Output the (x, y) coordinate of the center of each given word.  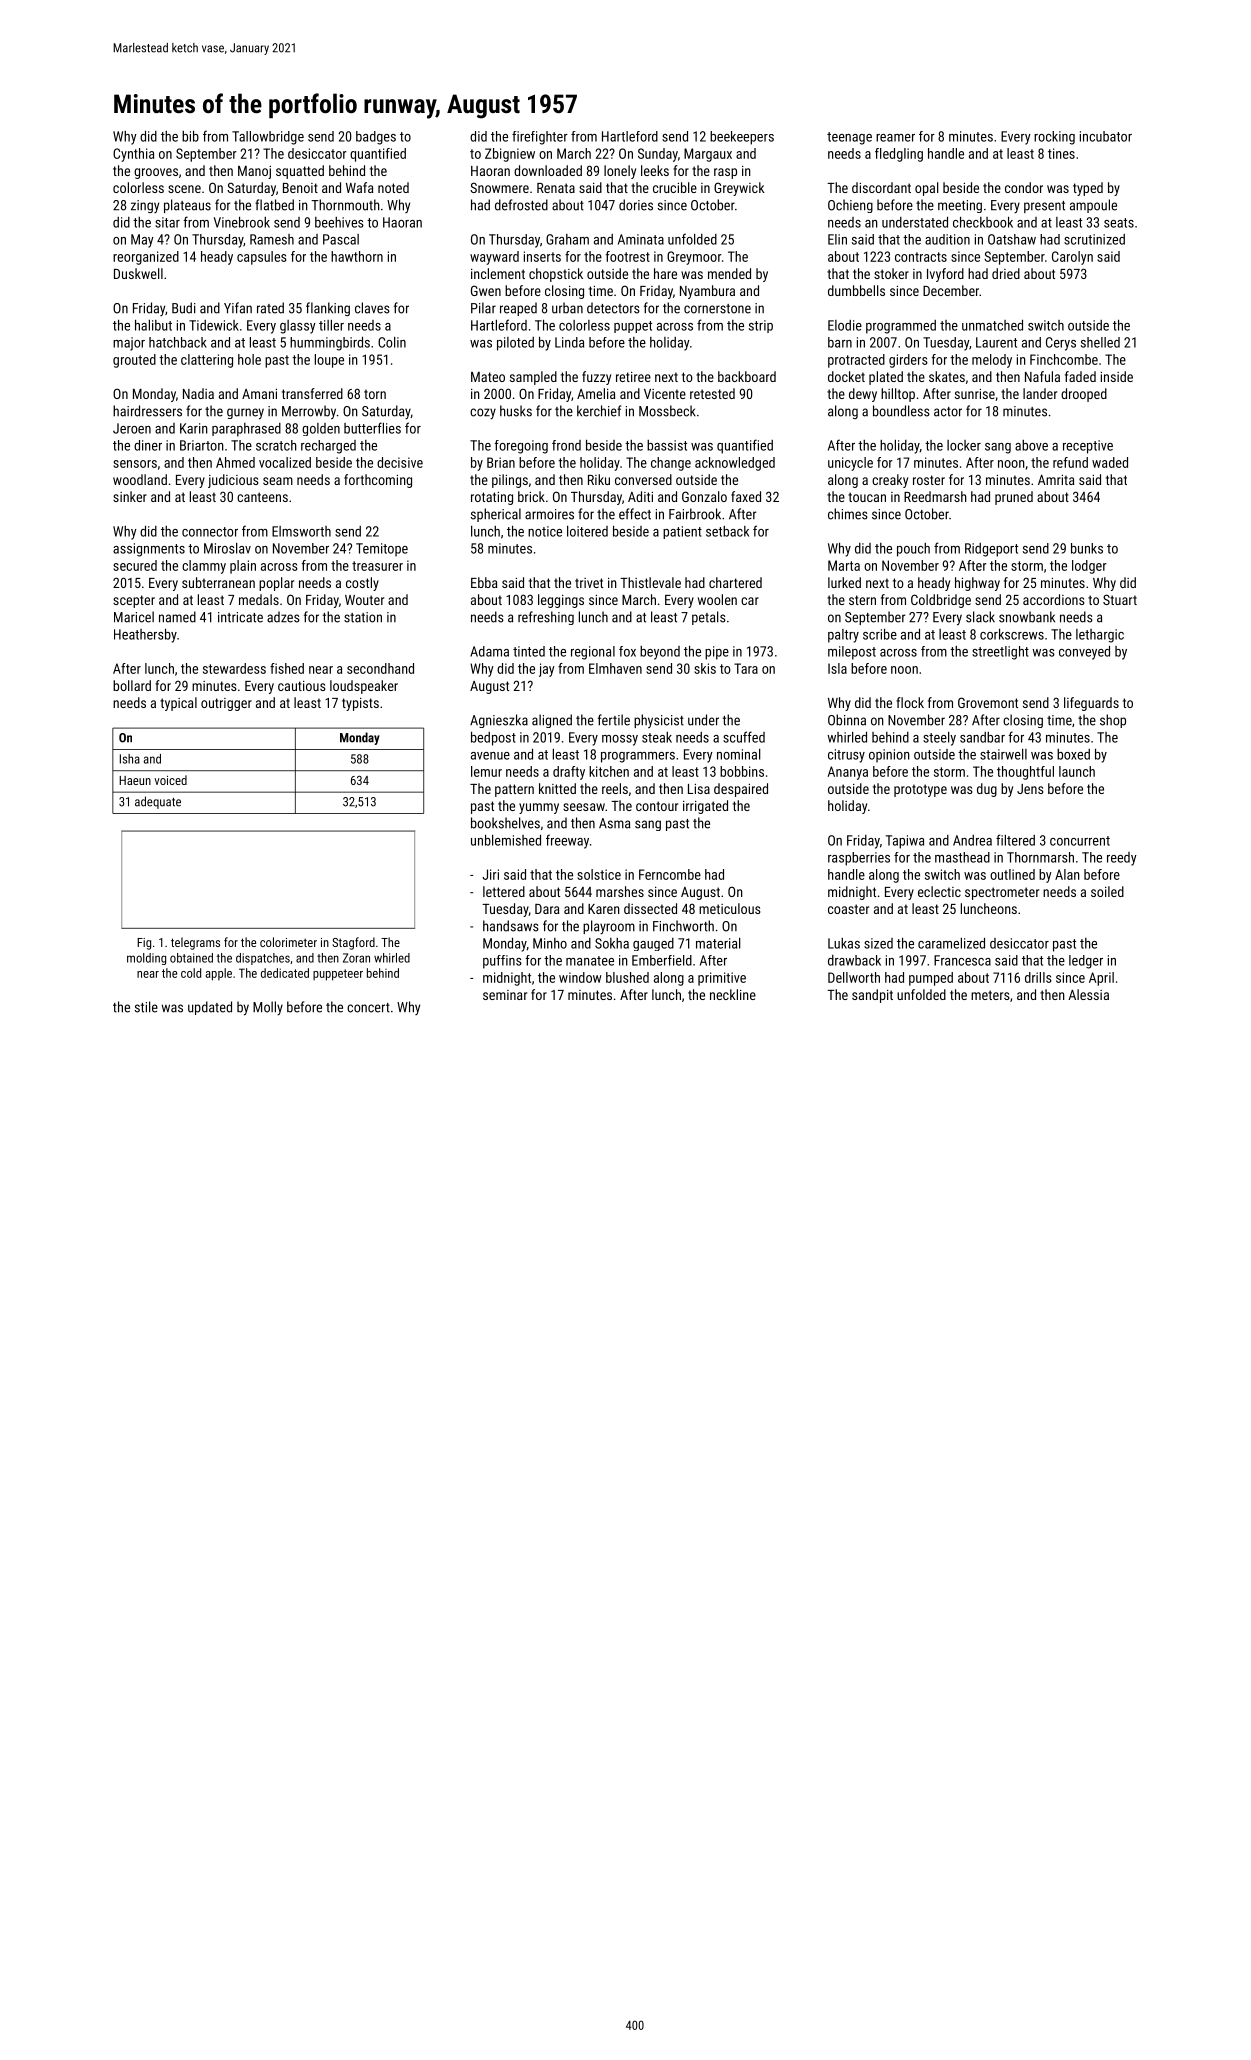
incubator (1106, 136)
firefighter (540, 138)
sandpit (872, 996)
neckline (733, 994)
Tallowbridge (268, 138)
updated (210, 1008)
